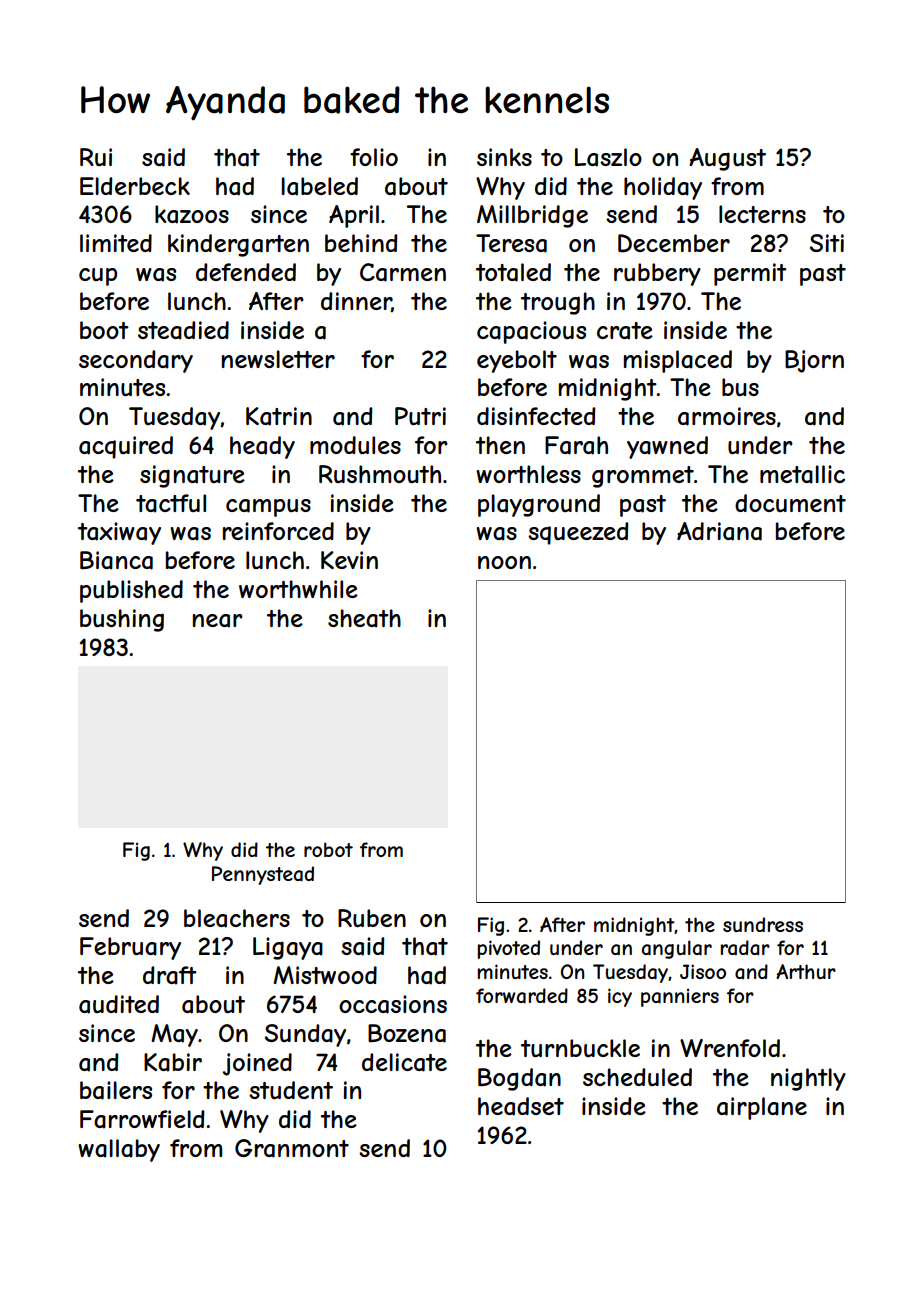 The image size is (924, 1311). Describe the element at coordinates (528, 474) in the screenshot. I see `worthless` at that location.
